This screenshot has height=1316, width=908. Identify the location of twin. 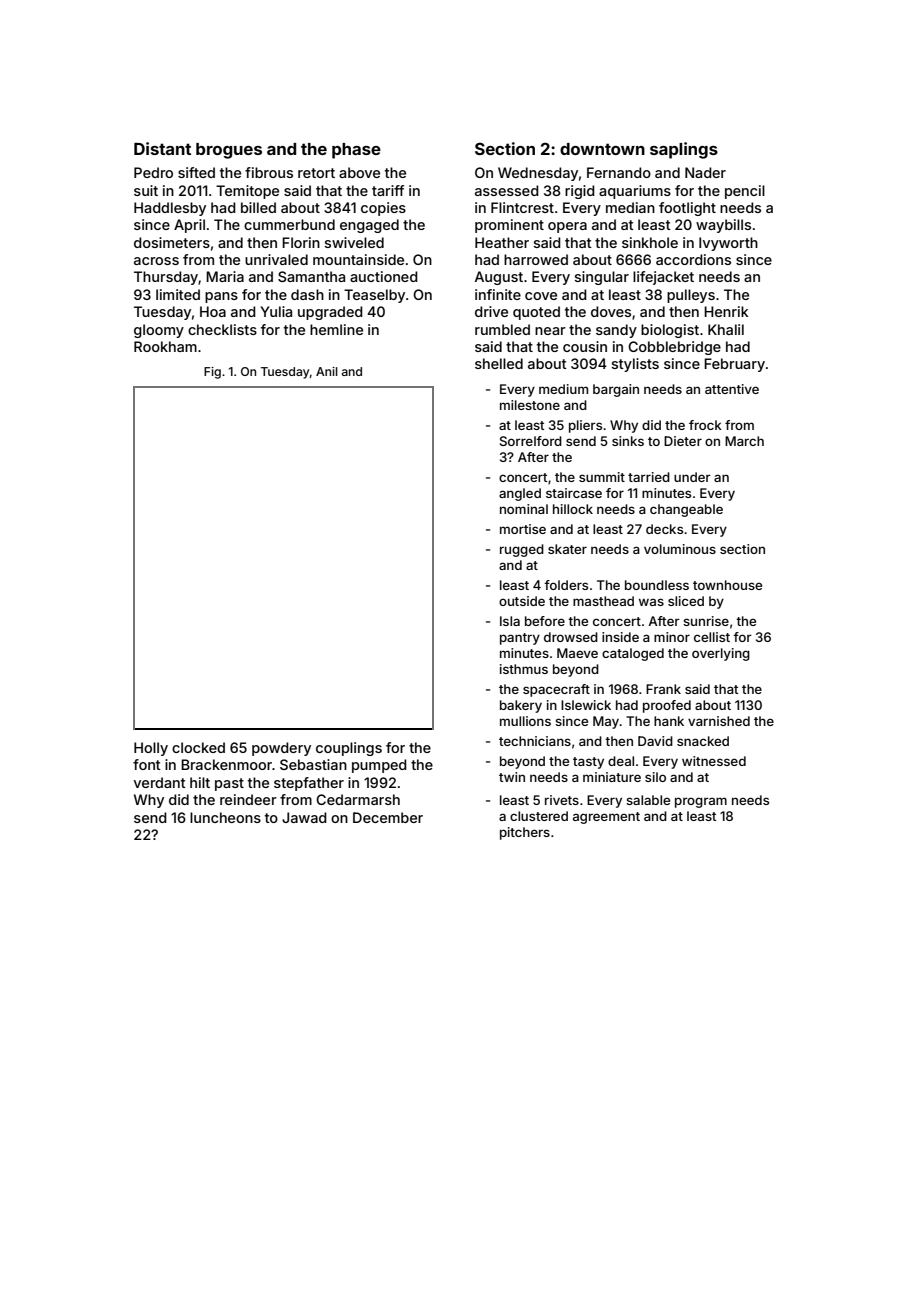
(512, 777).
